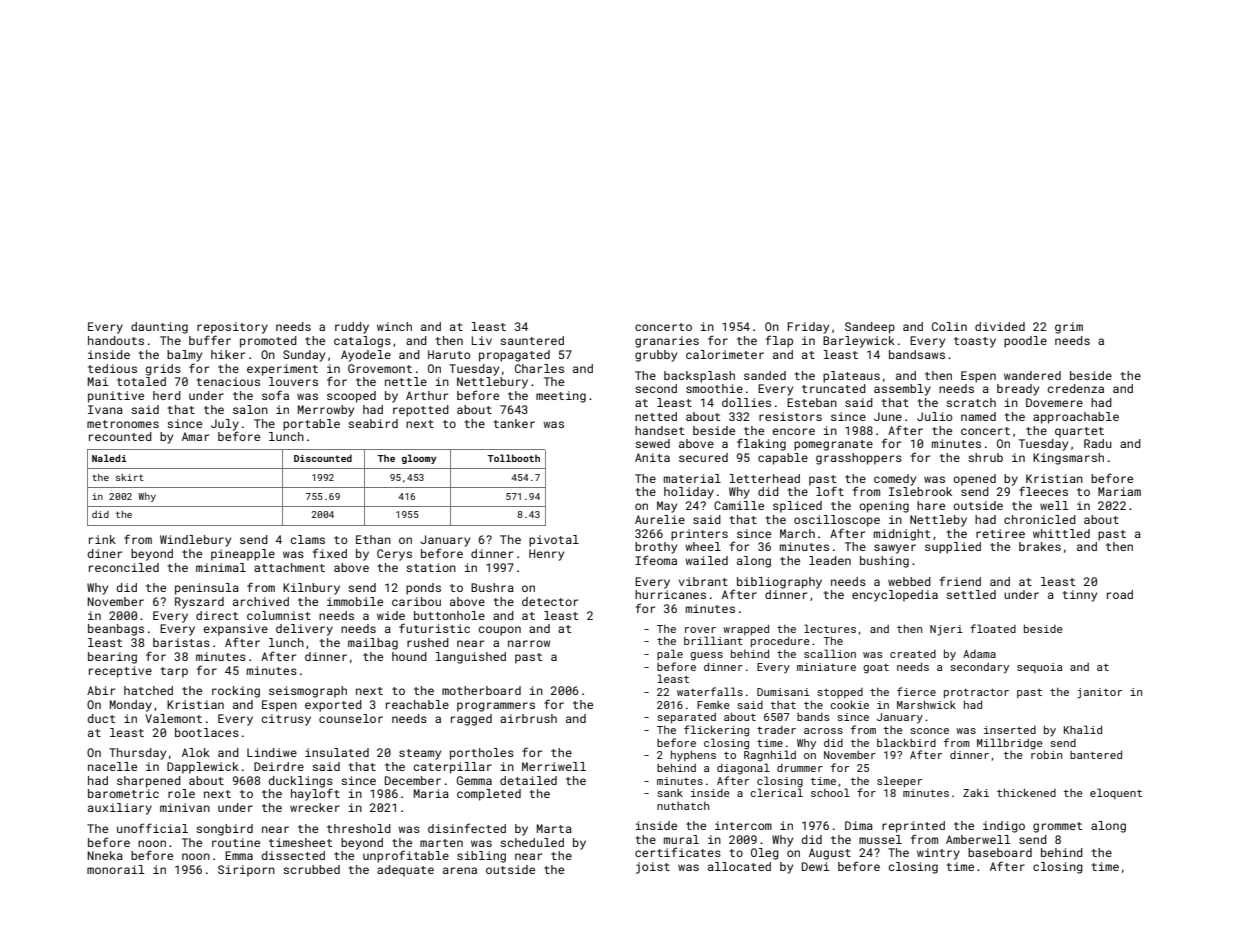 This screenshot has height=952, width=1233. Describe the element at coordinates (670, 594) in the screenshot. I see `hurricanes` at that location.
